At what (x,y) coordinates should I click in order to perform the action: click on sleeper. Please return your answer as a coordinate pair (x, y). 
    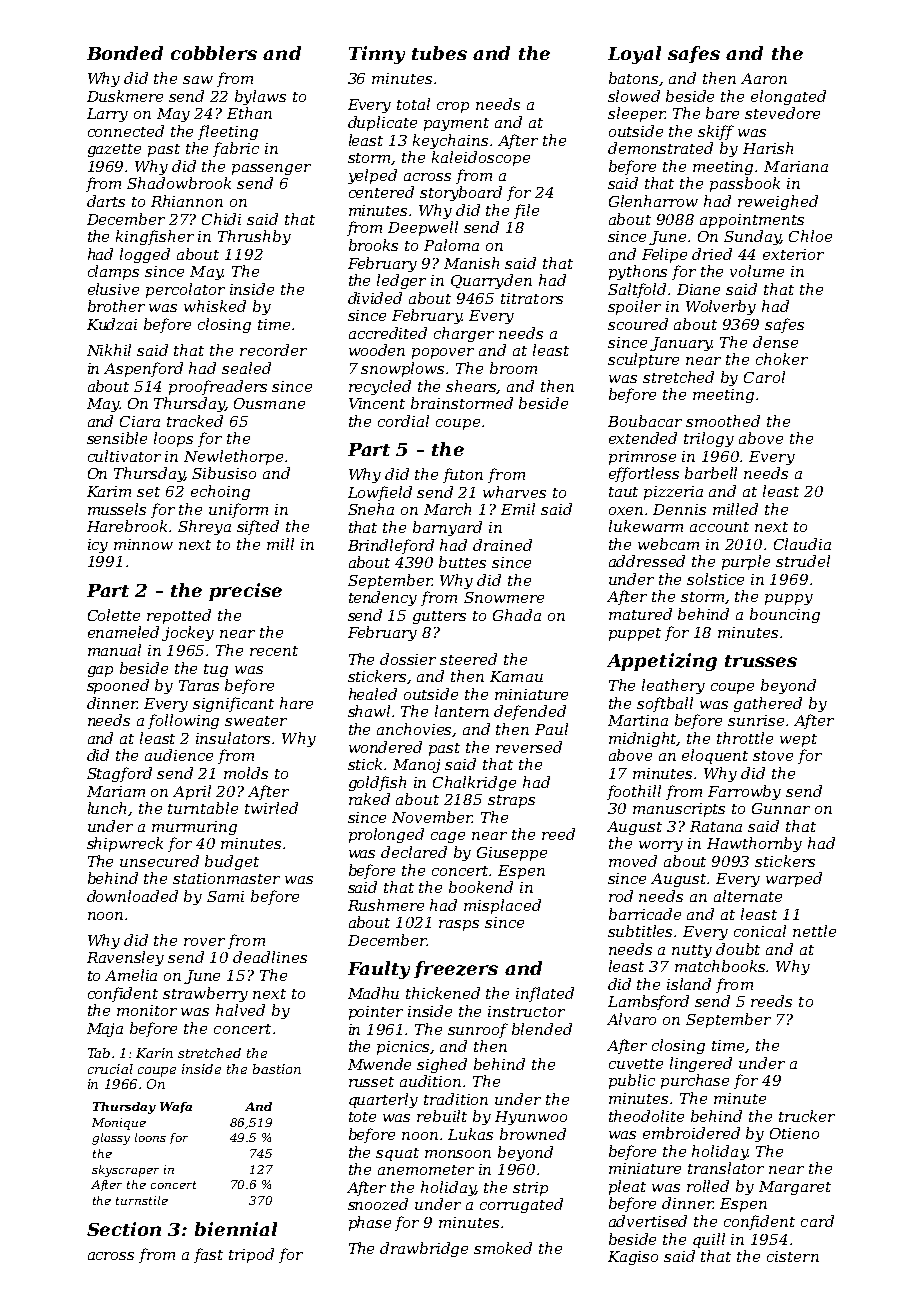
    Looking at the image, I should click on (636, 114).
